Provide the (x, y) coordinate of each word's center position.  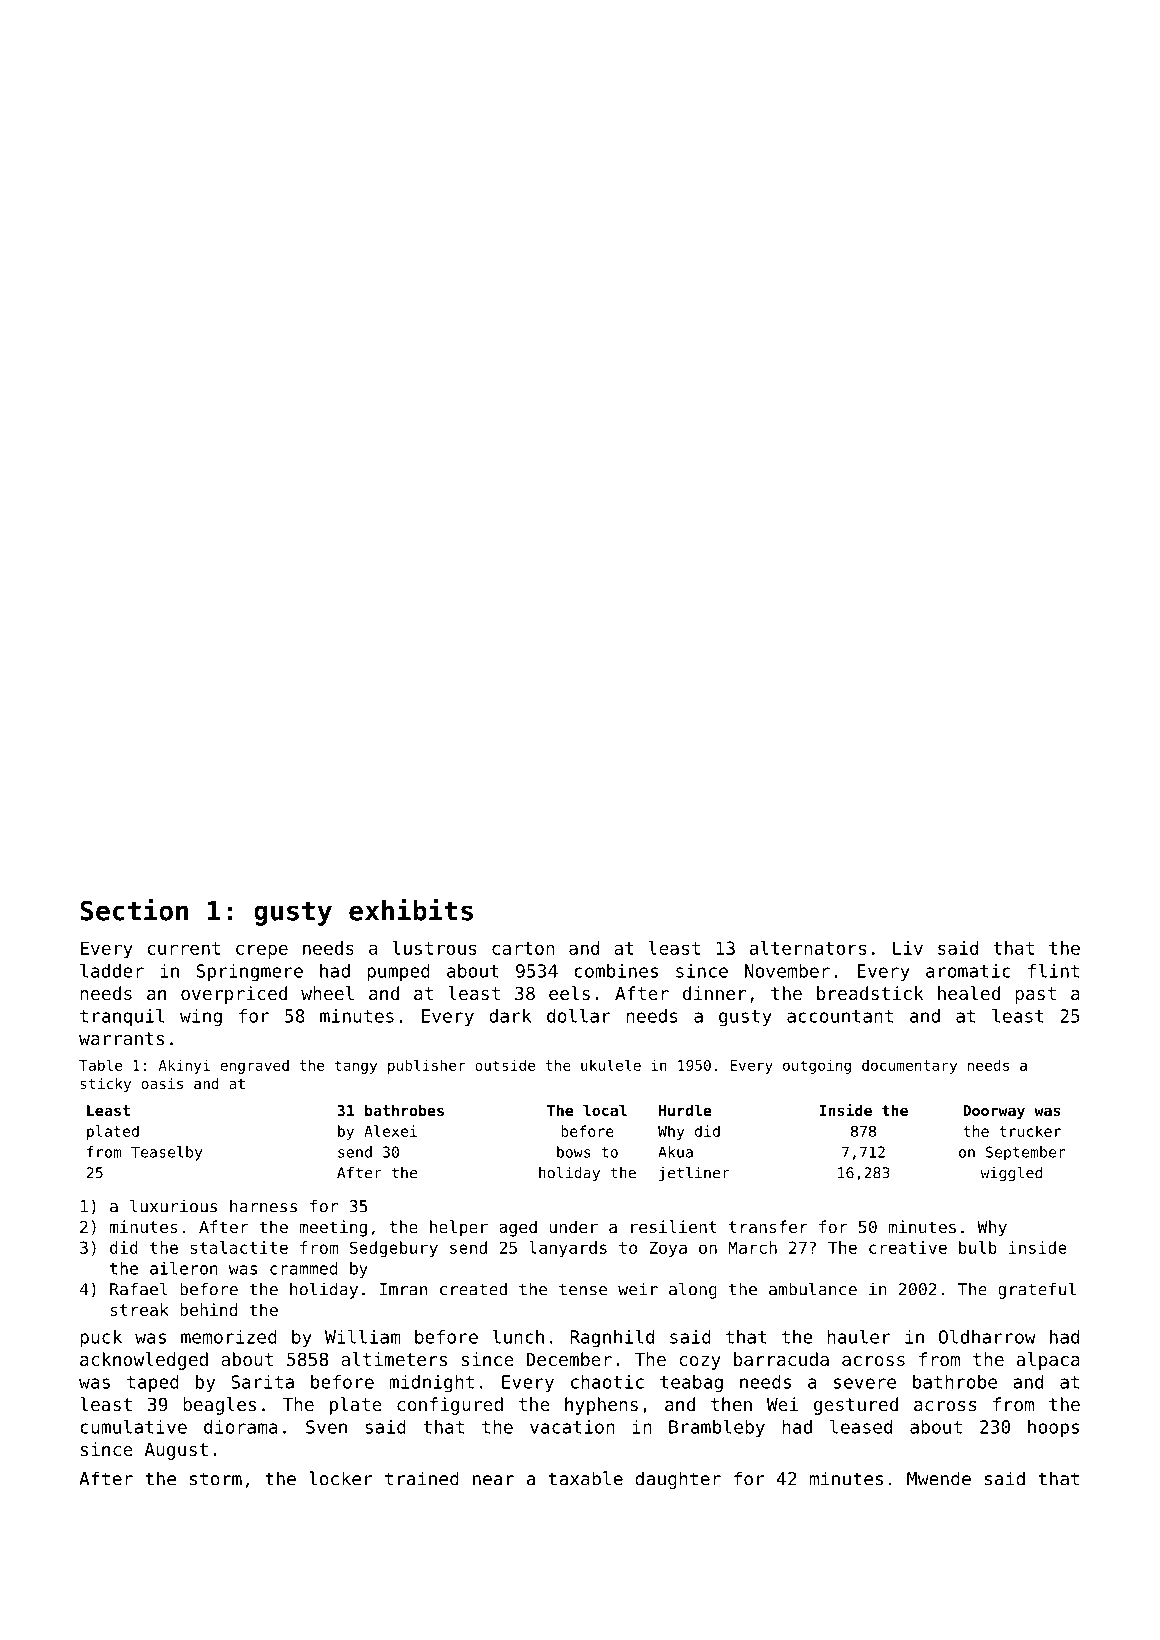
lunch (518, 1336)
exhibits (411, 910)
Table (100, 1065)
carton (523, 948)
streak (140, 1309)
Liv (908, 948)
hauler (859, 1336)
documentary (909, 1067)
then (731, 1404)
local (605, 1110)
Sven (326, 1427)
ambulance (813, 1289)
